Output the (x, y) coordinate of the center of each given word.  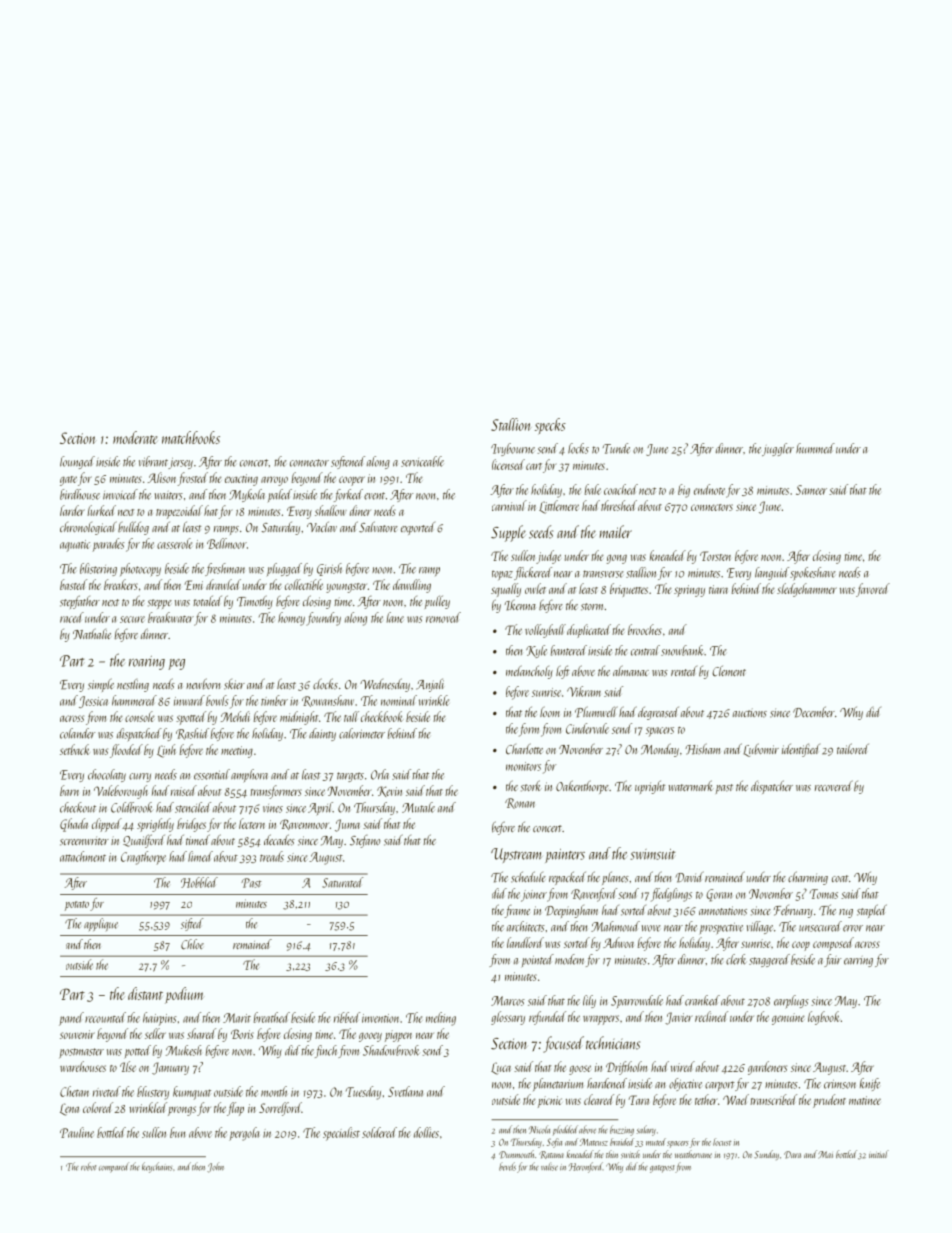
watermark (691, 785)
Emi (193, 585)
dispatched (139, 734)
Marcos (508, 1001)
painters (565, 856)
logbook (824, 1018)
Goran (719, 895)
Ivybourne (513, 449)
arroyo (274, 481)
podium (184, 995)
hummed (815, 448)
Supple (508, 533)
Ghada (74, 825)
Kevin (389, 791)
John (215, 1167)
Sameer (811, 490)
